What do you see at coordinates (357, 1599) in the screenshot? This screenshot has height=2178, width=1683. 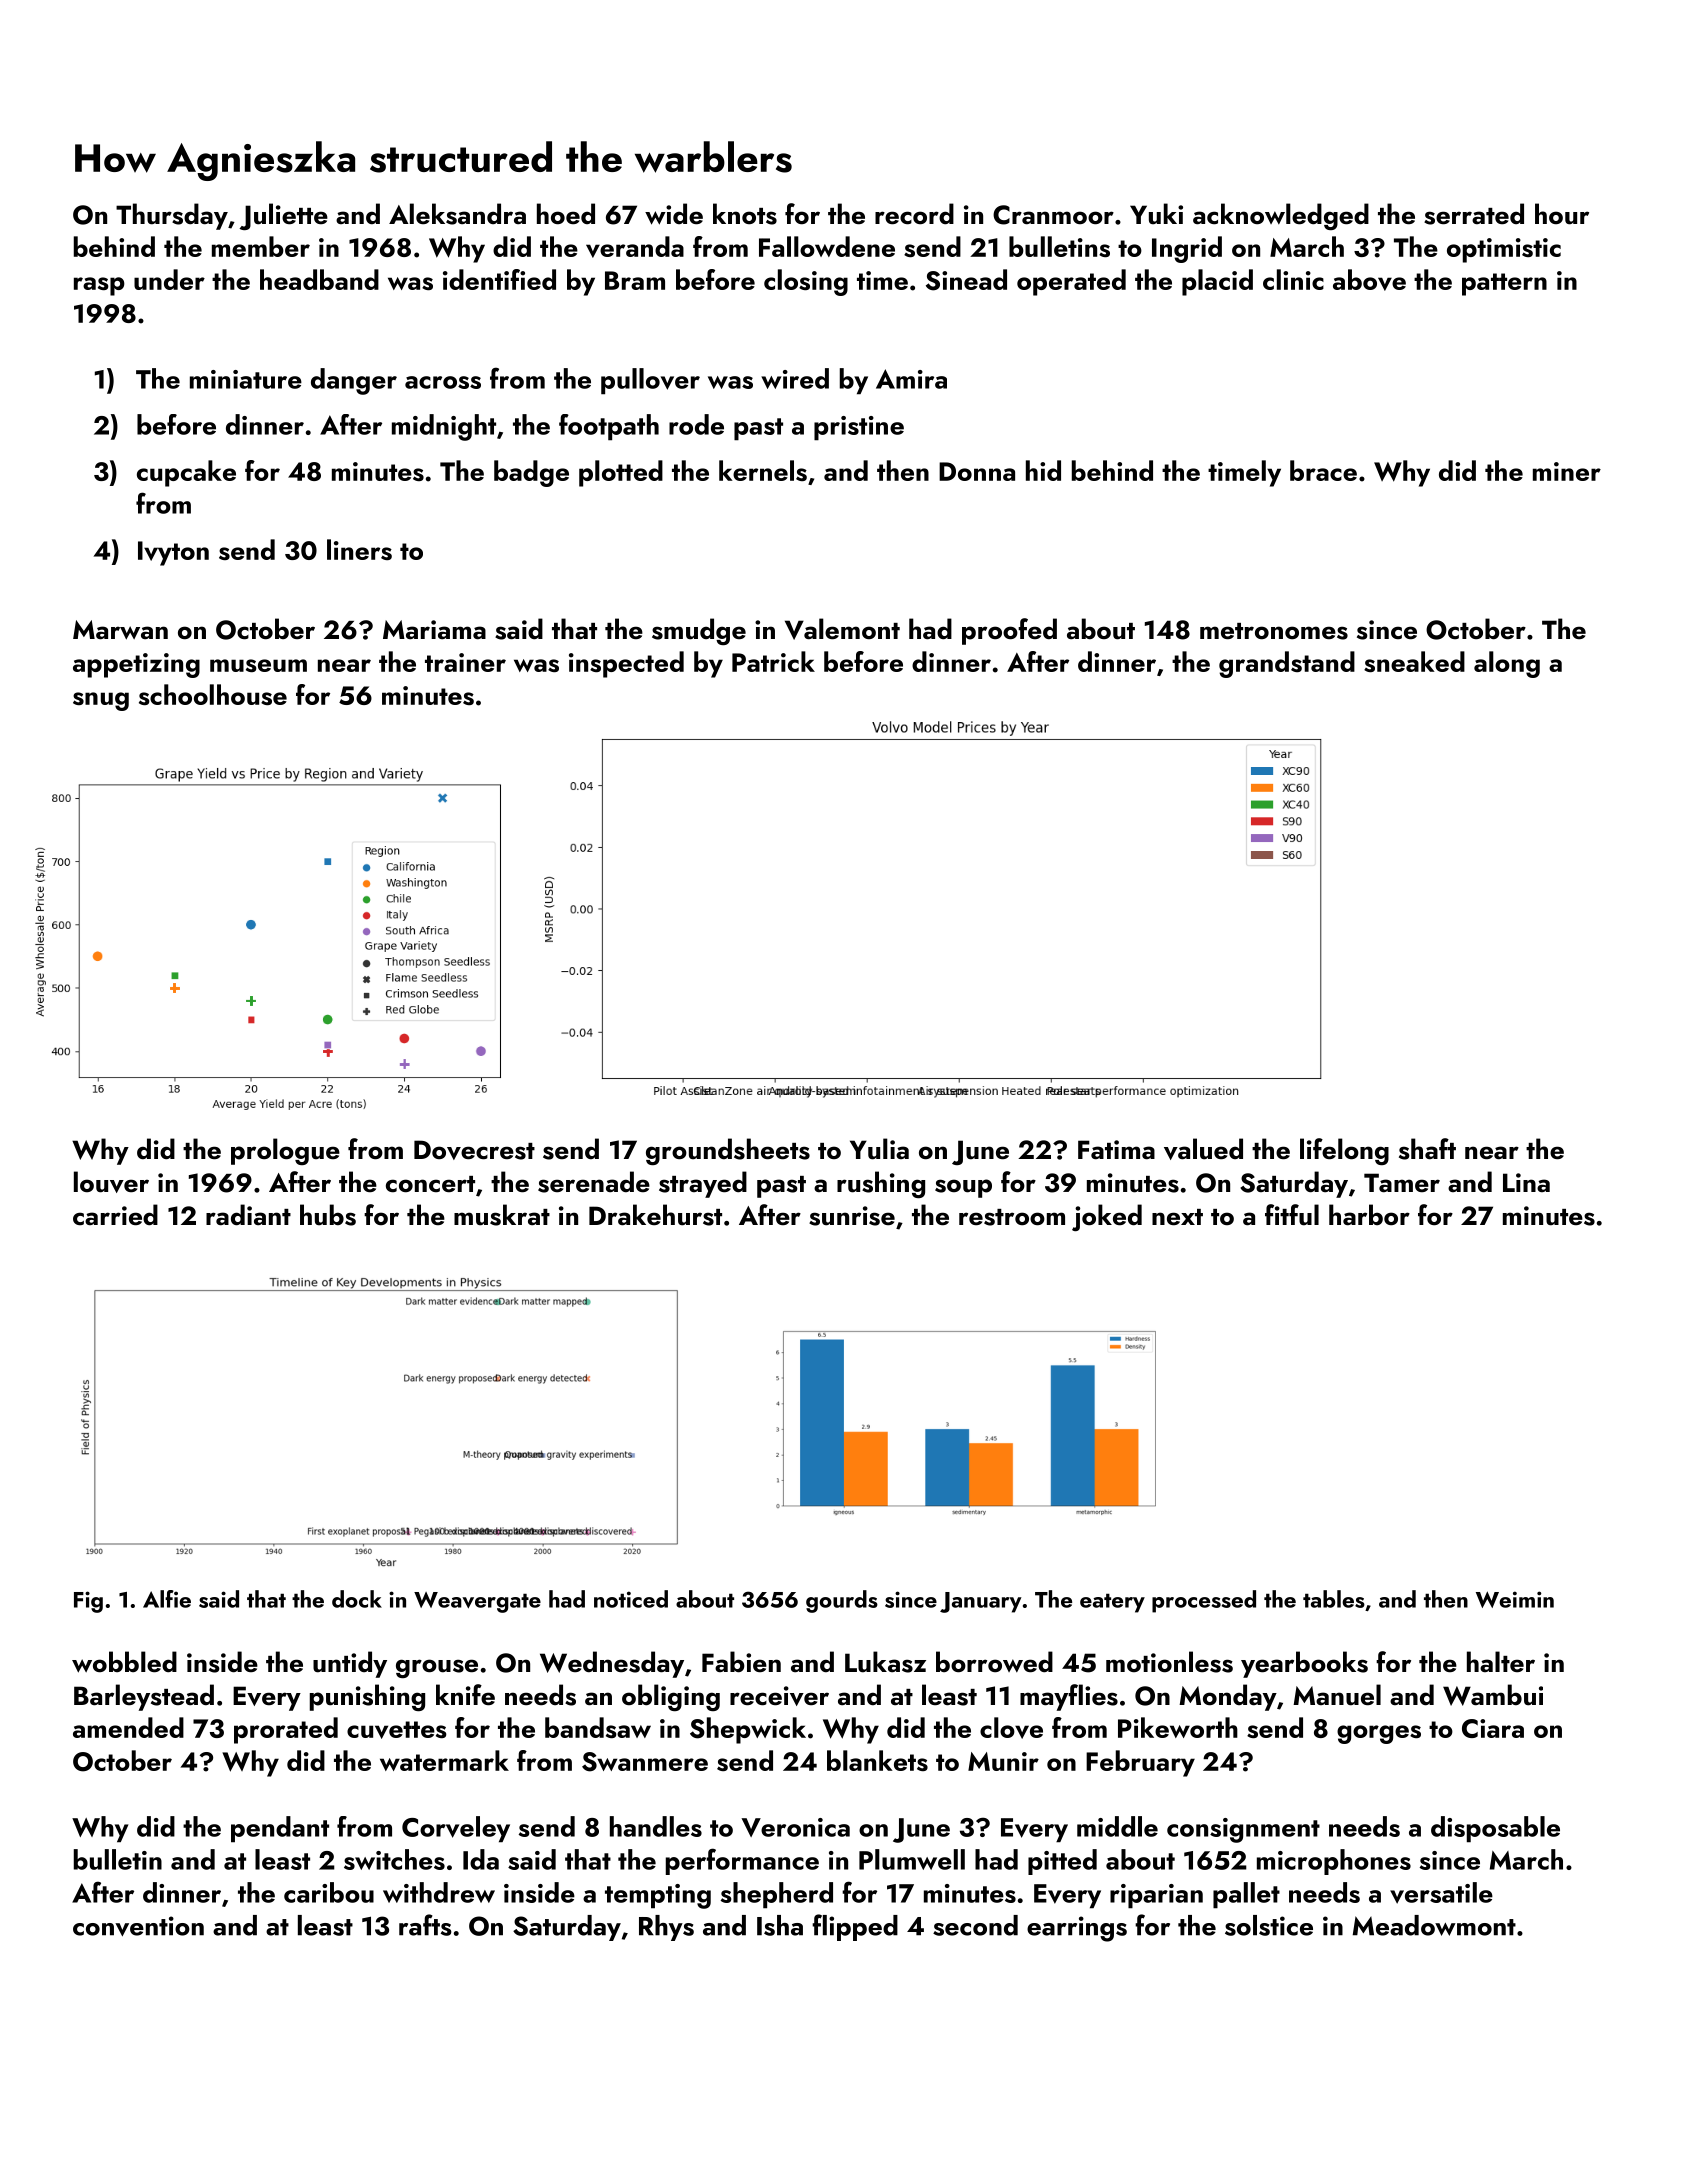 I see `dock` at bounding box center [357, 1599].
